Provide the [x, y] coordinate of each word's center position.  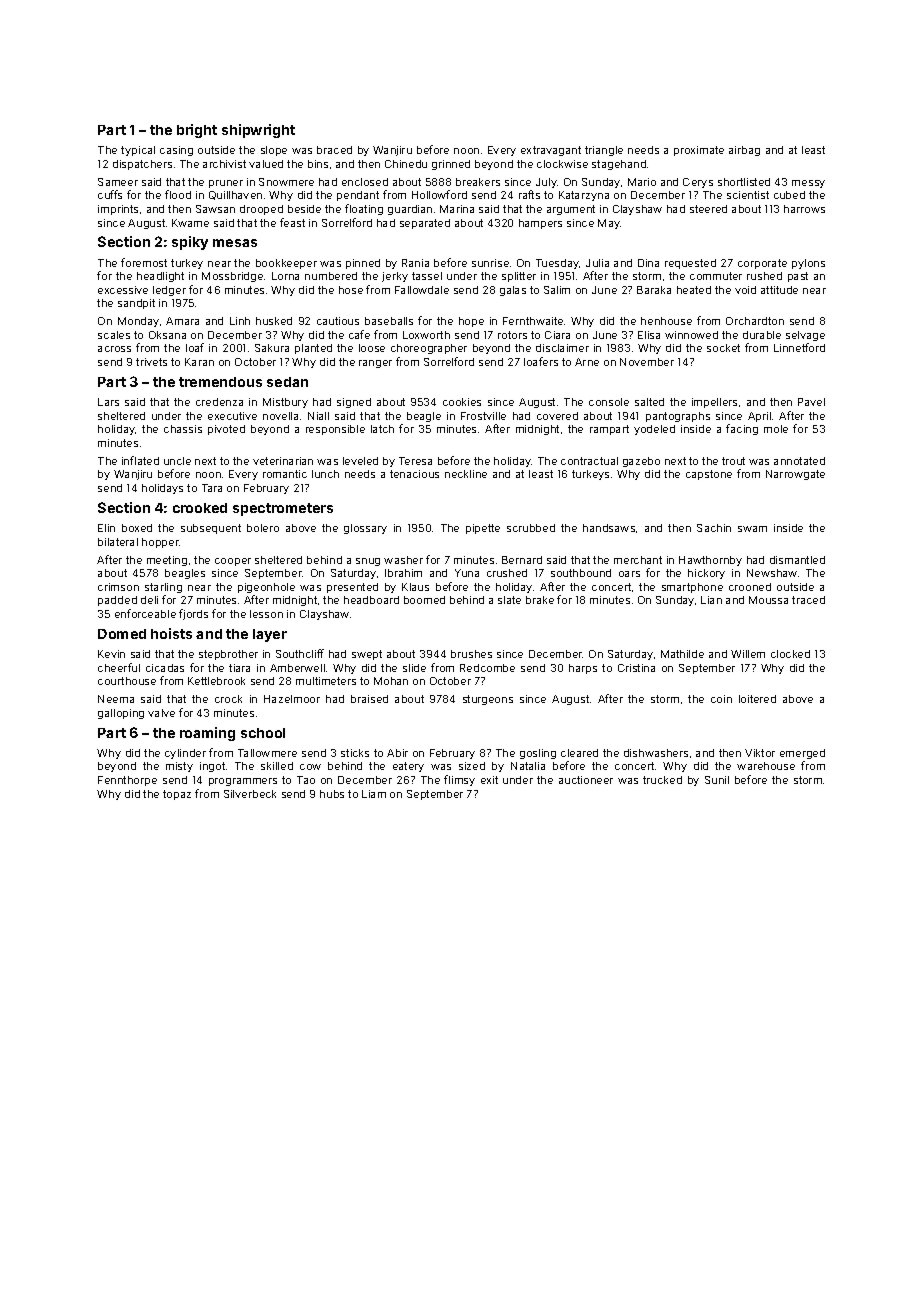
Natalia [528, 766]
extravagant [551, 151]
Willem [748, 654]
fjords [193, 614]
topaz [177, 795]
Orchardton [755, 321]
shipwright [258, 131]
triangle [604, 151]
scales [114, 335]
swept [367, 655]
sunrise [490, 263]
